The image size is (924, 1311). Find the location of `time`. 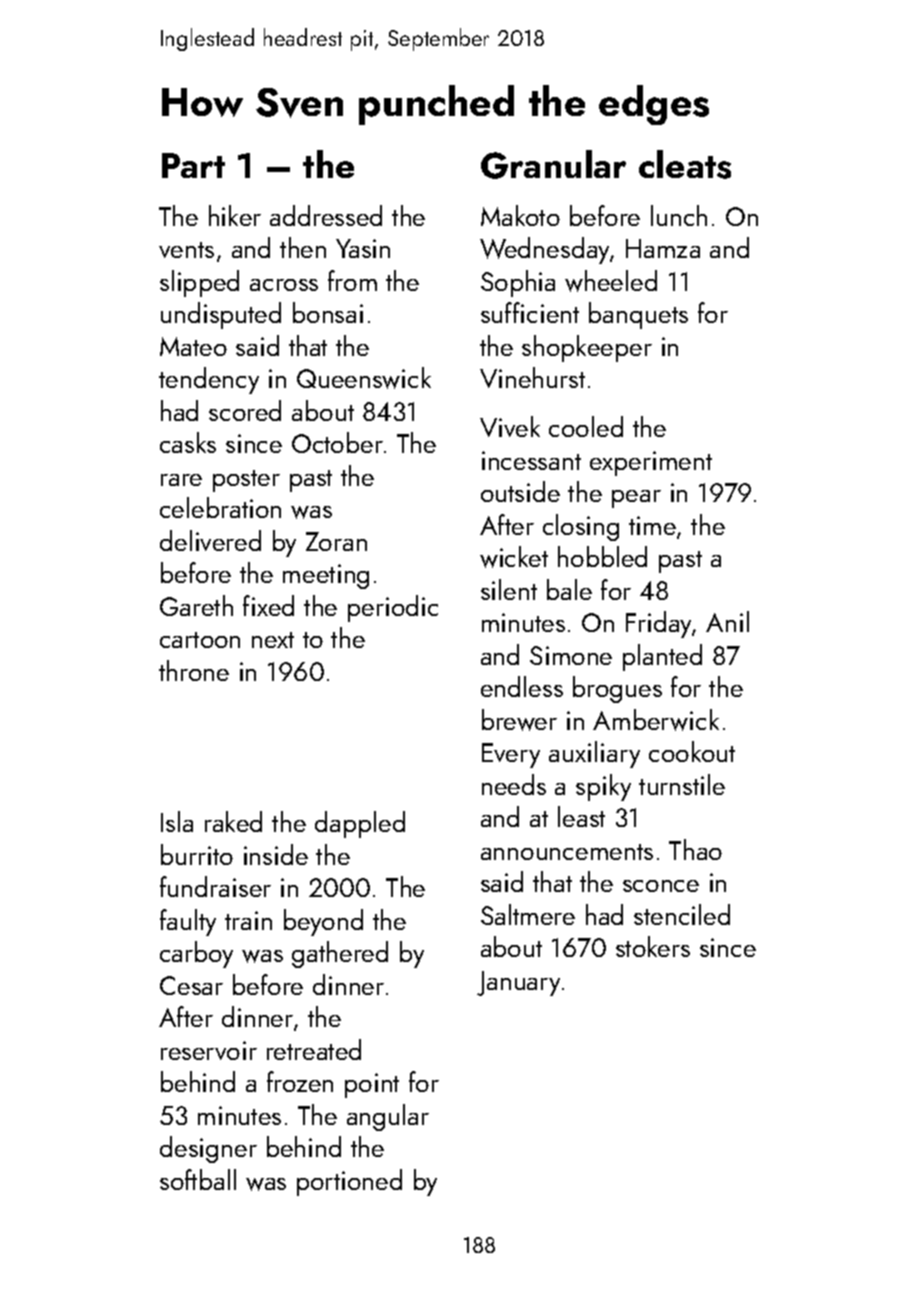

time is located at coordinates (652, 525).
